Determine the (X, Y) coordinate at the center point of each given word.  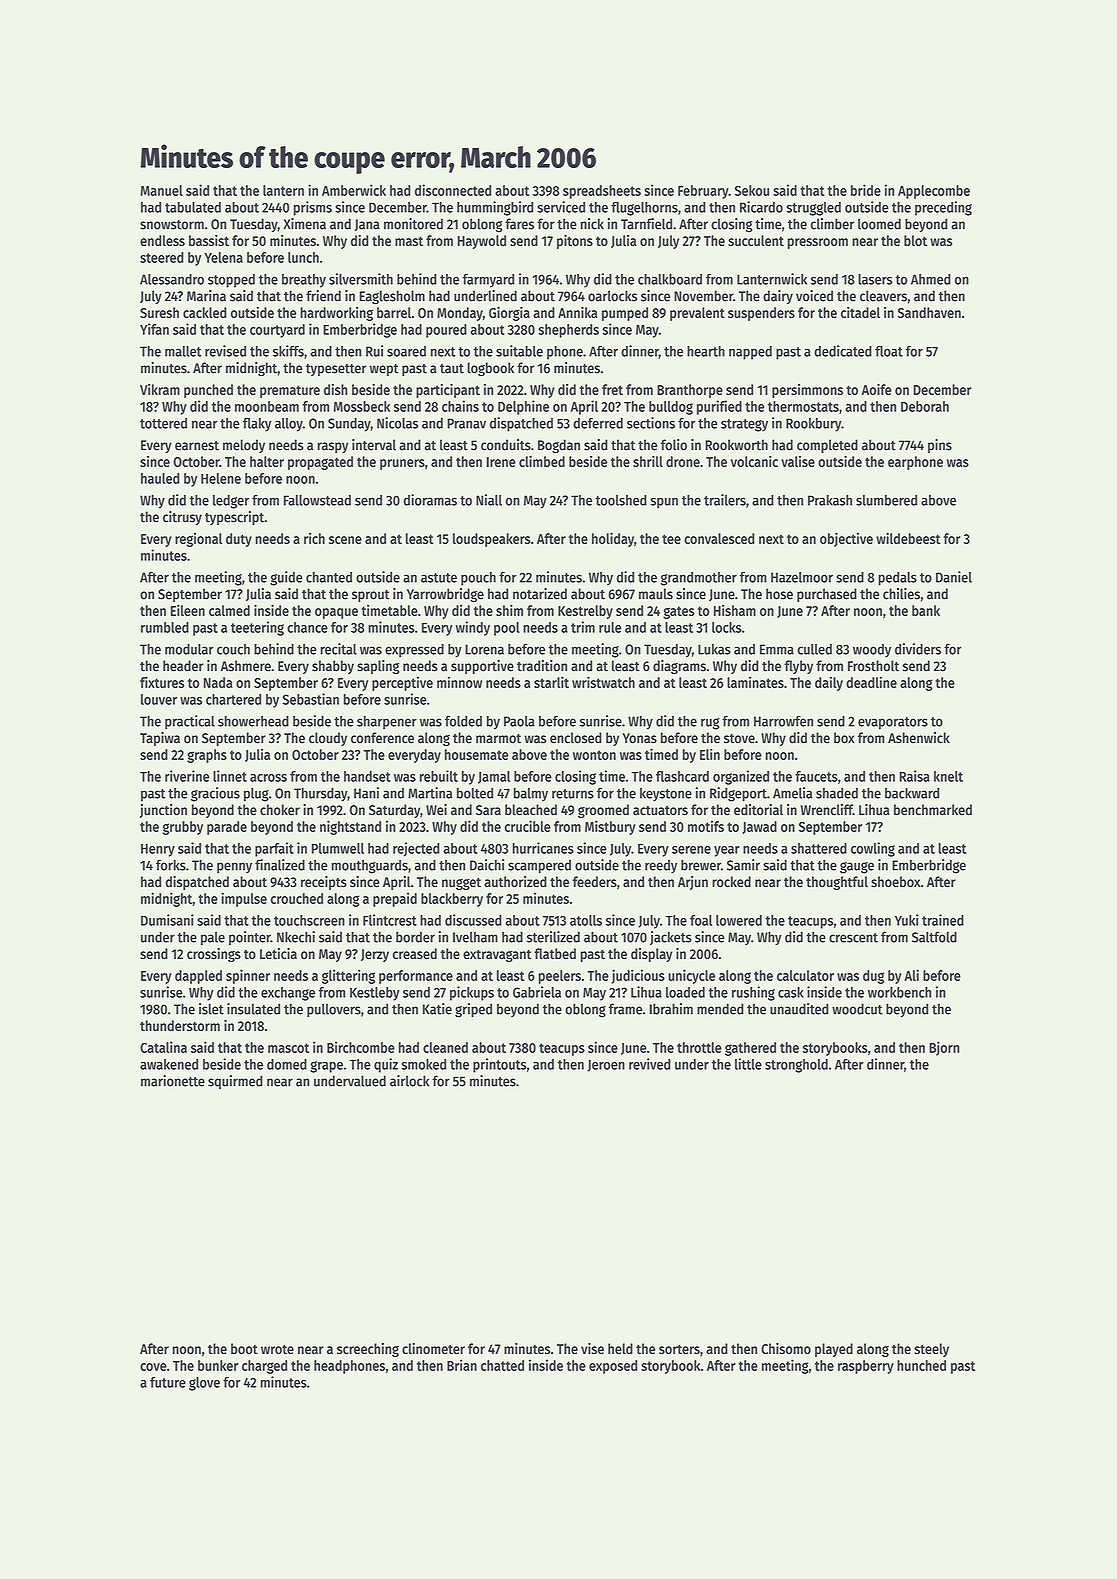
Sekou (751, 190)
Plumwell (338, 848)
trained (943, 920)
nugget (461, 884)
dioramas (430, 500)
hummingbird (495, 208)
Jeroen (606, 1065)
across (268, 778)
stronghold (796, 1066)
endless (162, 240)
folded (463, 721)
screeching (368, 1350)
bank (926, 610)
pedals (897, 579)
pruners (402, 464)
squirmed (235, 1082)
